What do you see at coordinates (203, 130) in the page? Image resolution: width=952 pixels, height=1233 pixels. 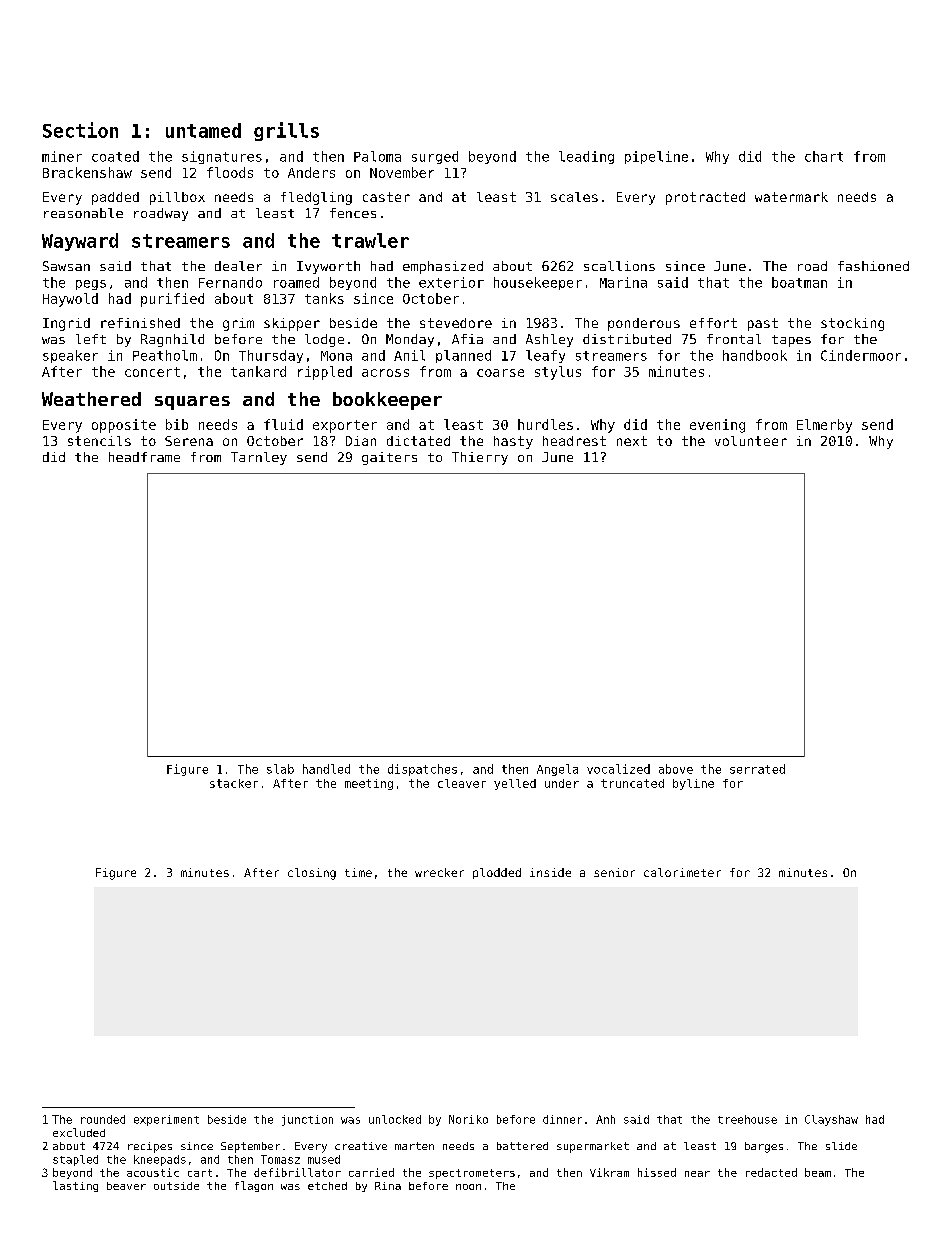 I see `untamed` at bounding box center [203, 130].
